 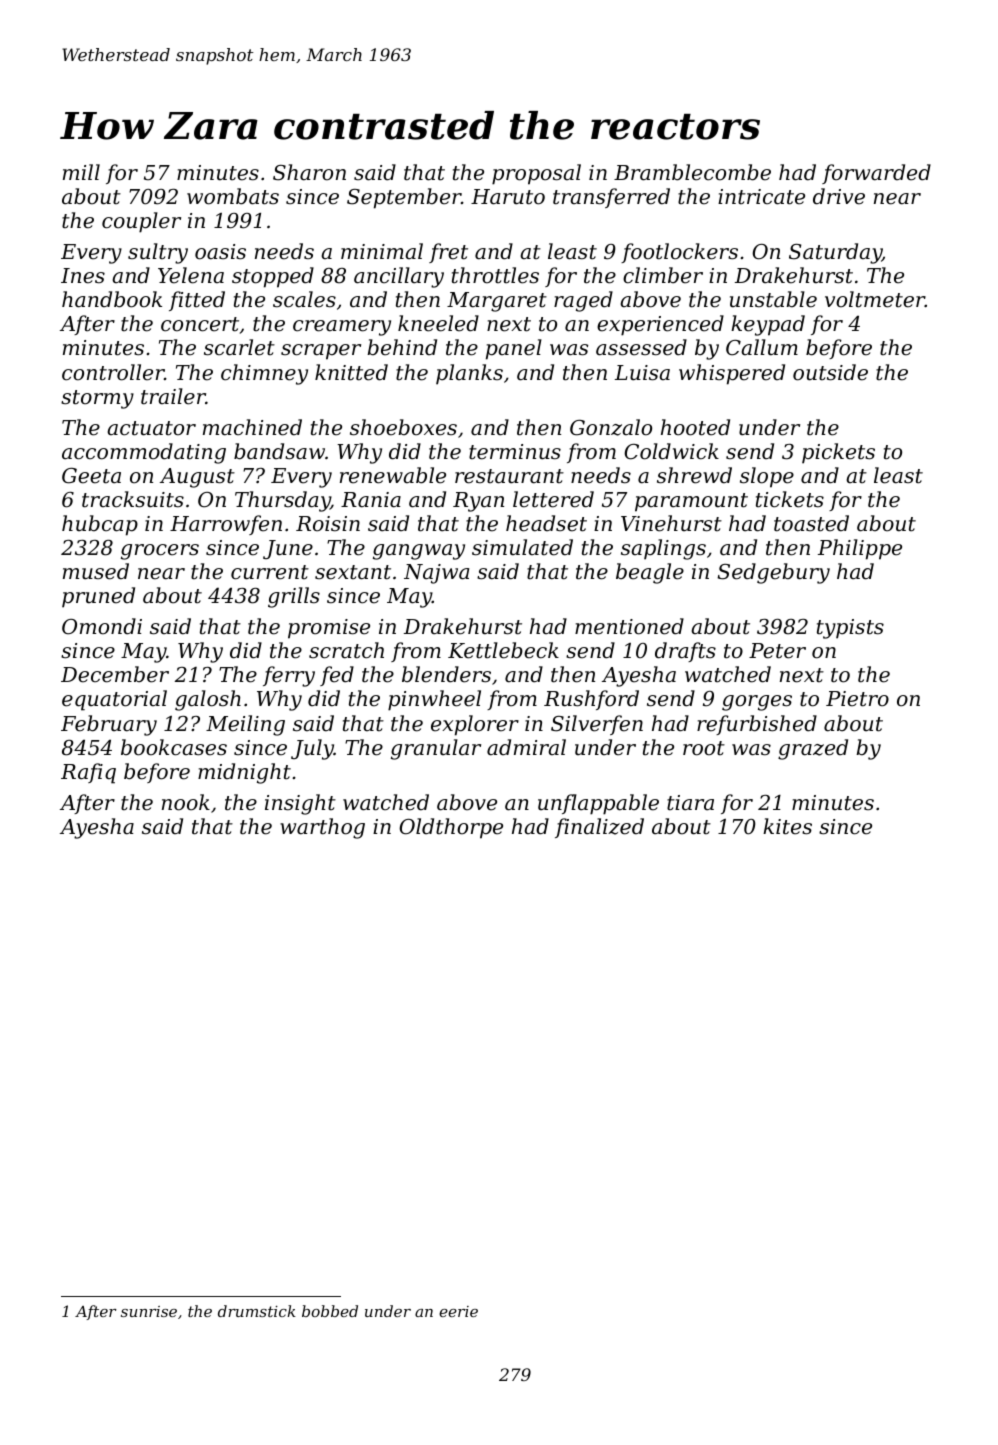 I want to click on mentioned, so click(x=629, y=626).
